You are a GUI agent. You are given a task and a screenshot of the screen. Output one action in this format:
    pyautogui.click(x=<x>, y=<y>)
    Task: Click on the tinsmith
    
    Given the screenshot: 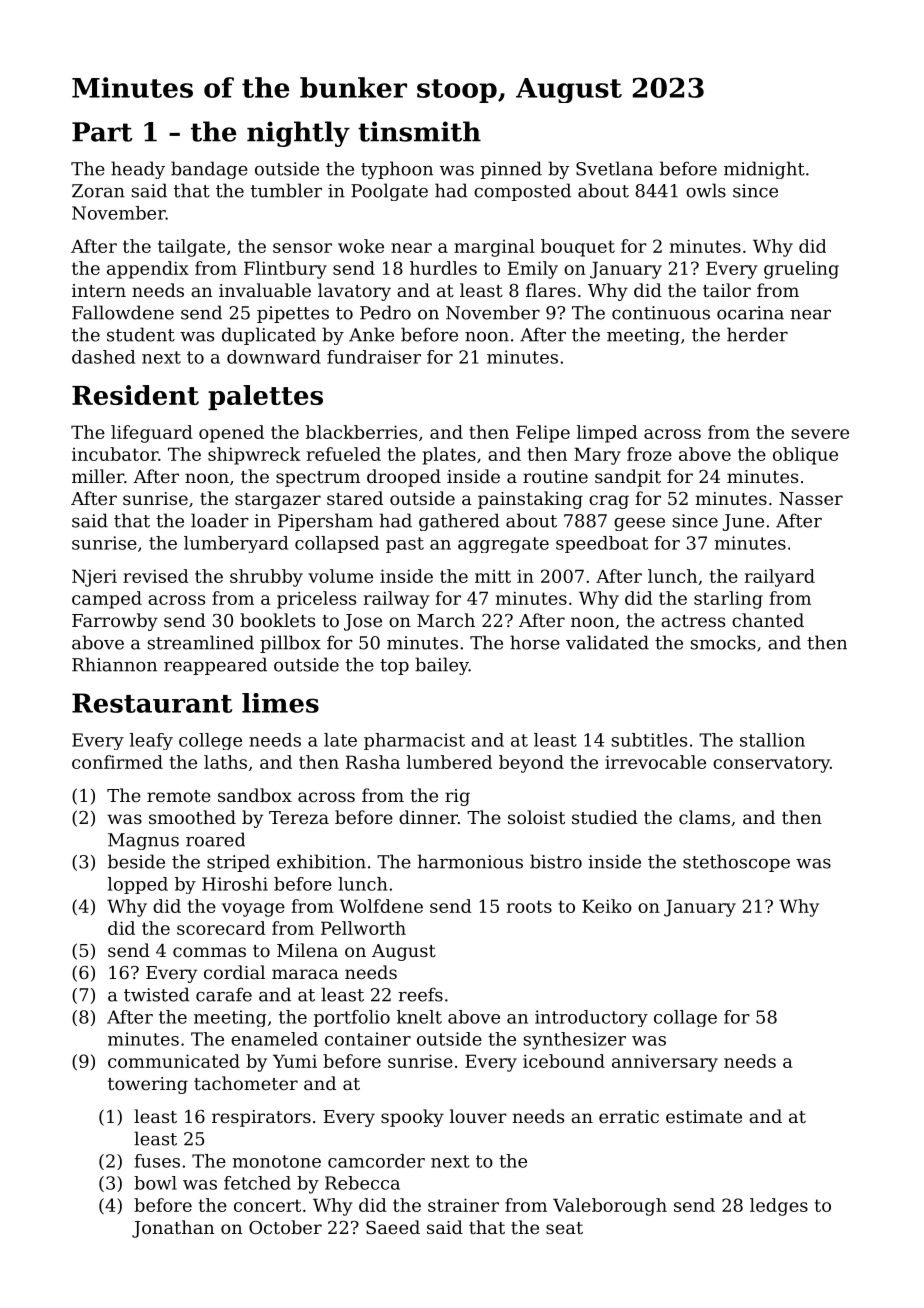 What is the action you would take?
    pyautogui.click(x=419, y=131)
